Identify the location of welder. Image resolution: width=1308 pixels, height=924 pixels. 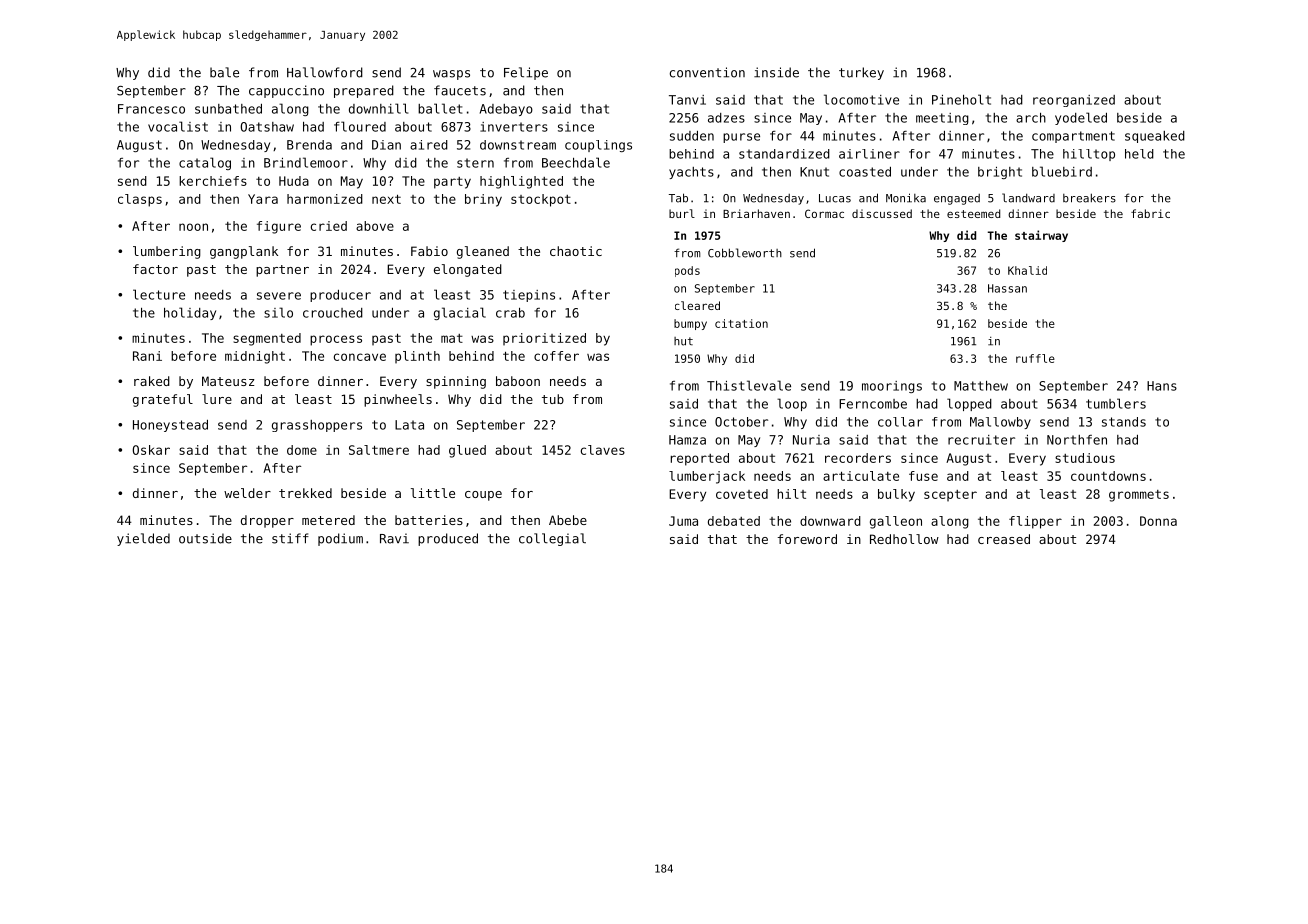
(247, 493).
